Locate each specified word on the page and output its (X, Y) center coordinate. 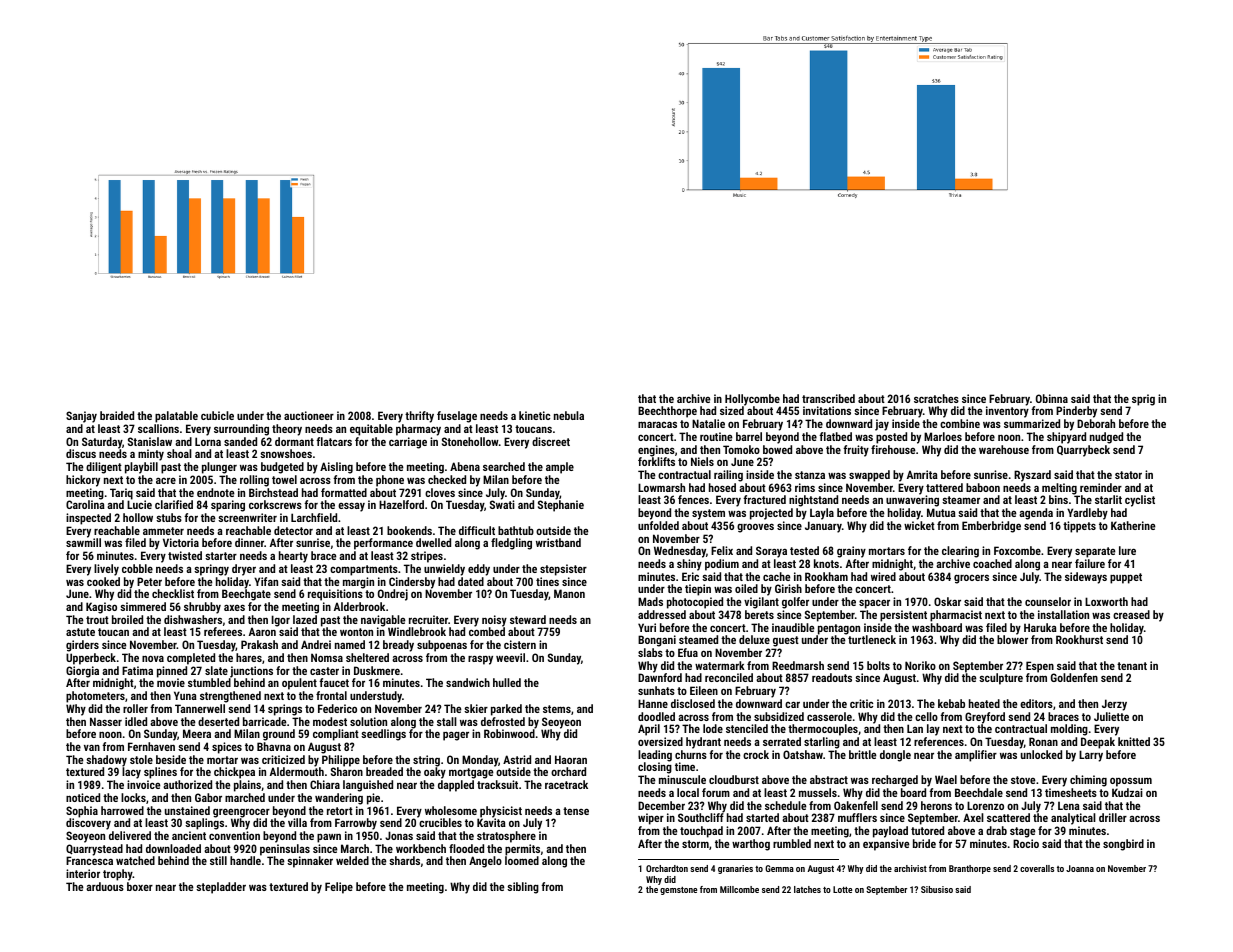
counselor (1048, 601)
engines (656, 451)
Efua (688, 652)
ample (560, 468)
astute (80, 632)
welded (352, 860)
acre (166, 480)
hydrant (703, 743)
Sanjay (81, 417)
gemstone (678, 891)
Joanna (1080, 868)
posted (891, 438)
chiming (1088, 781)
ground (279, 735)
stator (1128, 475)
